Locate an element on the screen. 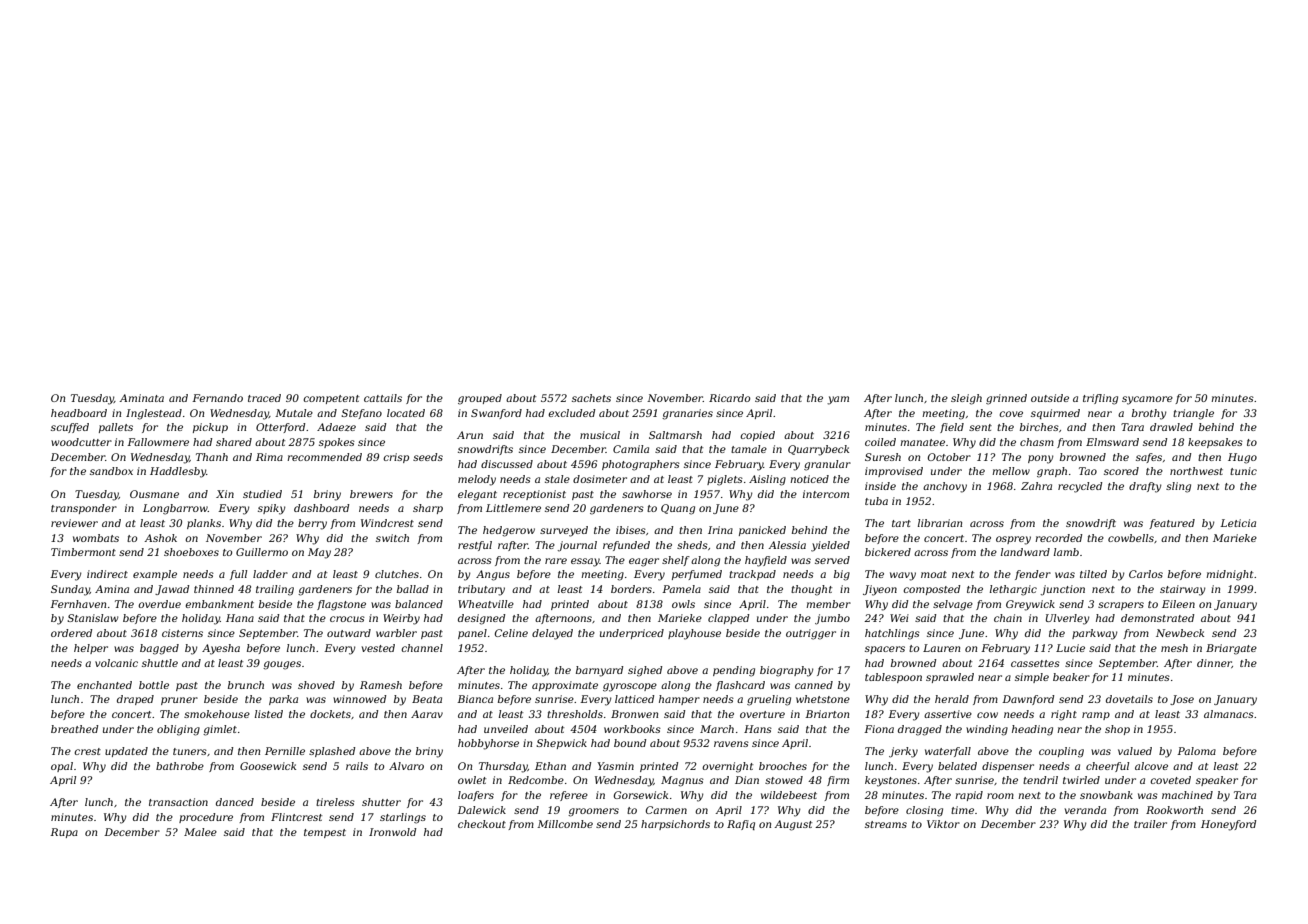 The height and width of the screenshot is (924, 1308). unveiled is located at coordinates (506, 729).
